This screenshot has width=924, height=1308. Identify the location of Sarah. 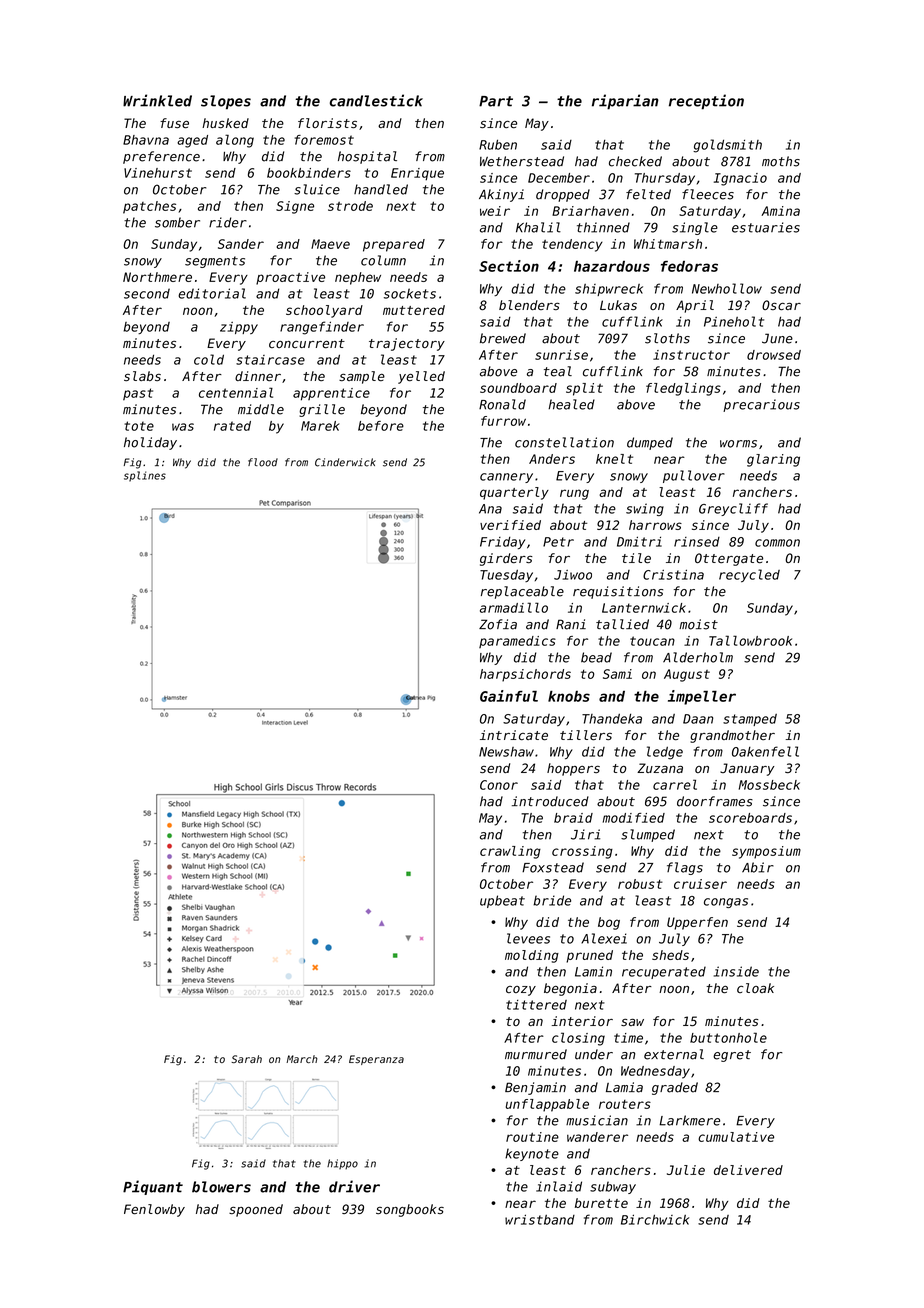
(246, 1059).
